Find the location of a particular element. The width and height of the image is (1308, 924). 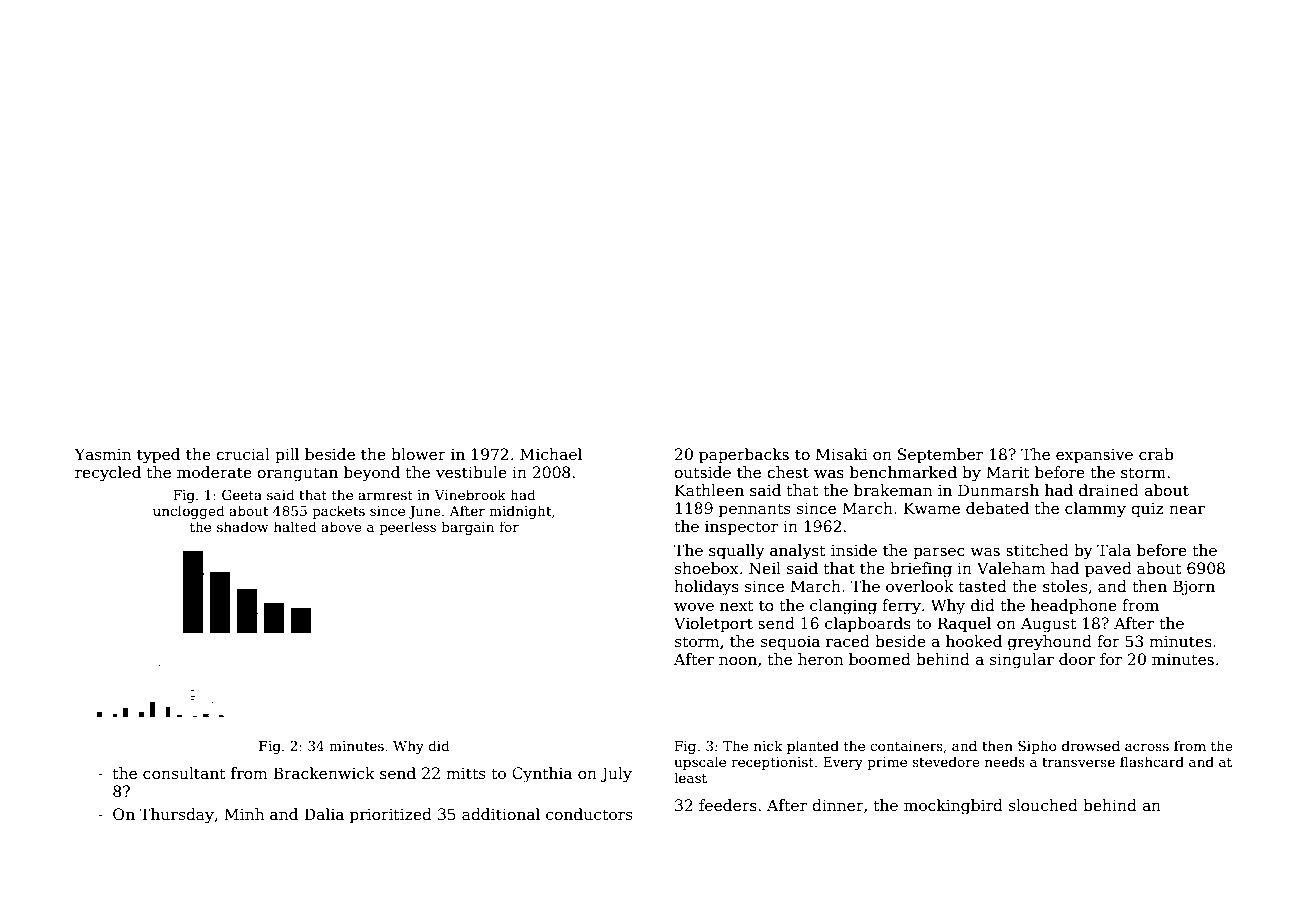

Brackenwick is located at coordinates (324, 773).
